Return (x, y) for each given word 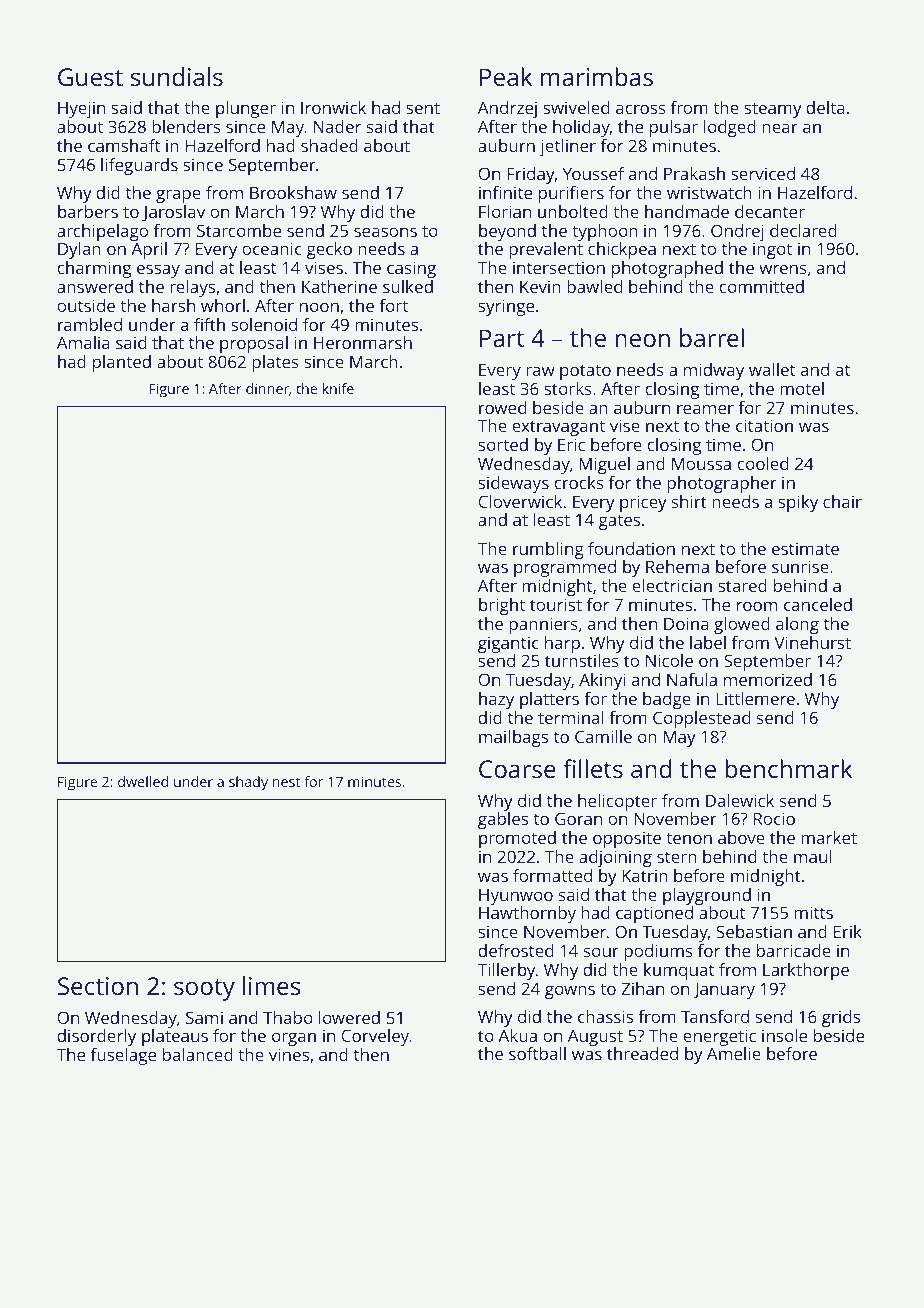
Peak (506, 76)
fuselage (123, 1056)
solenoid (264, 324)
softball (537, 1053)
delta (825, 107)
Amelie (734, 1053)
